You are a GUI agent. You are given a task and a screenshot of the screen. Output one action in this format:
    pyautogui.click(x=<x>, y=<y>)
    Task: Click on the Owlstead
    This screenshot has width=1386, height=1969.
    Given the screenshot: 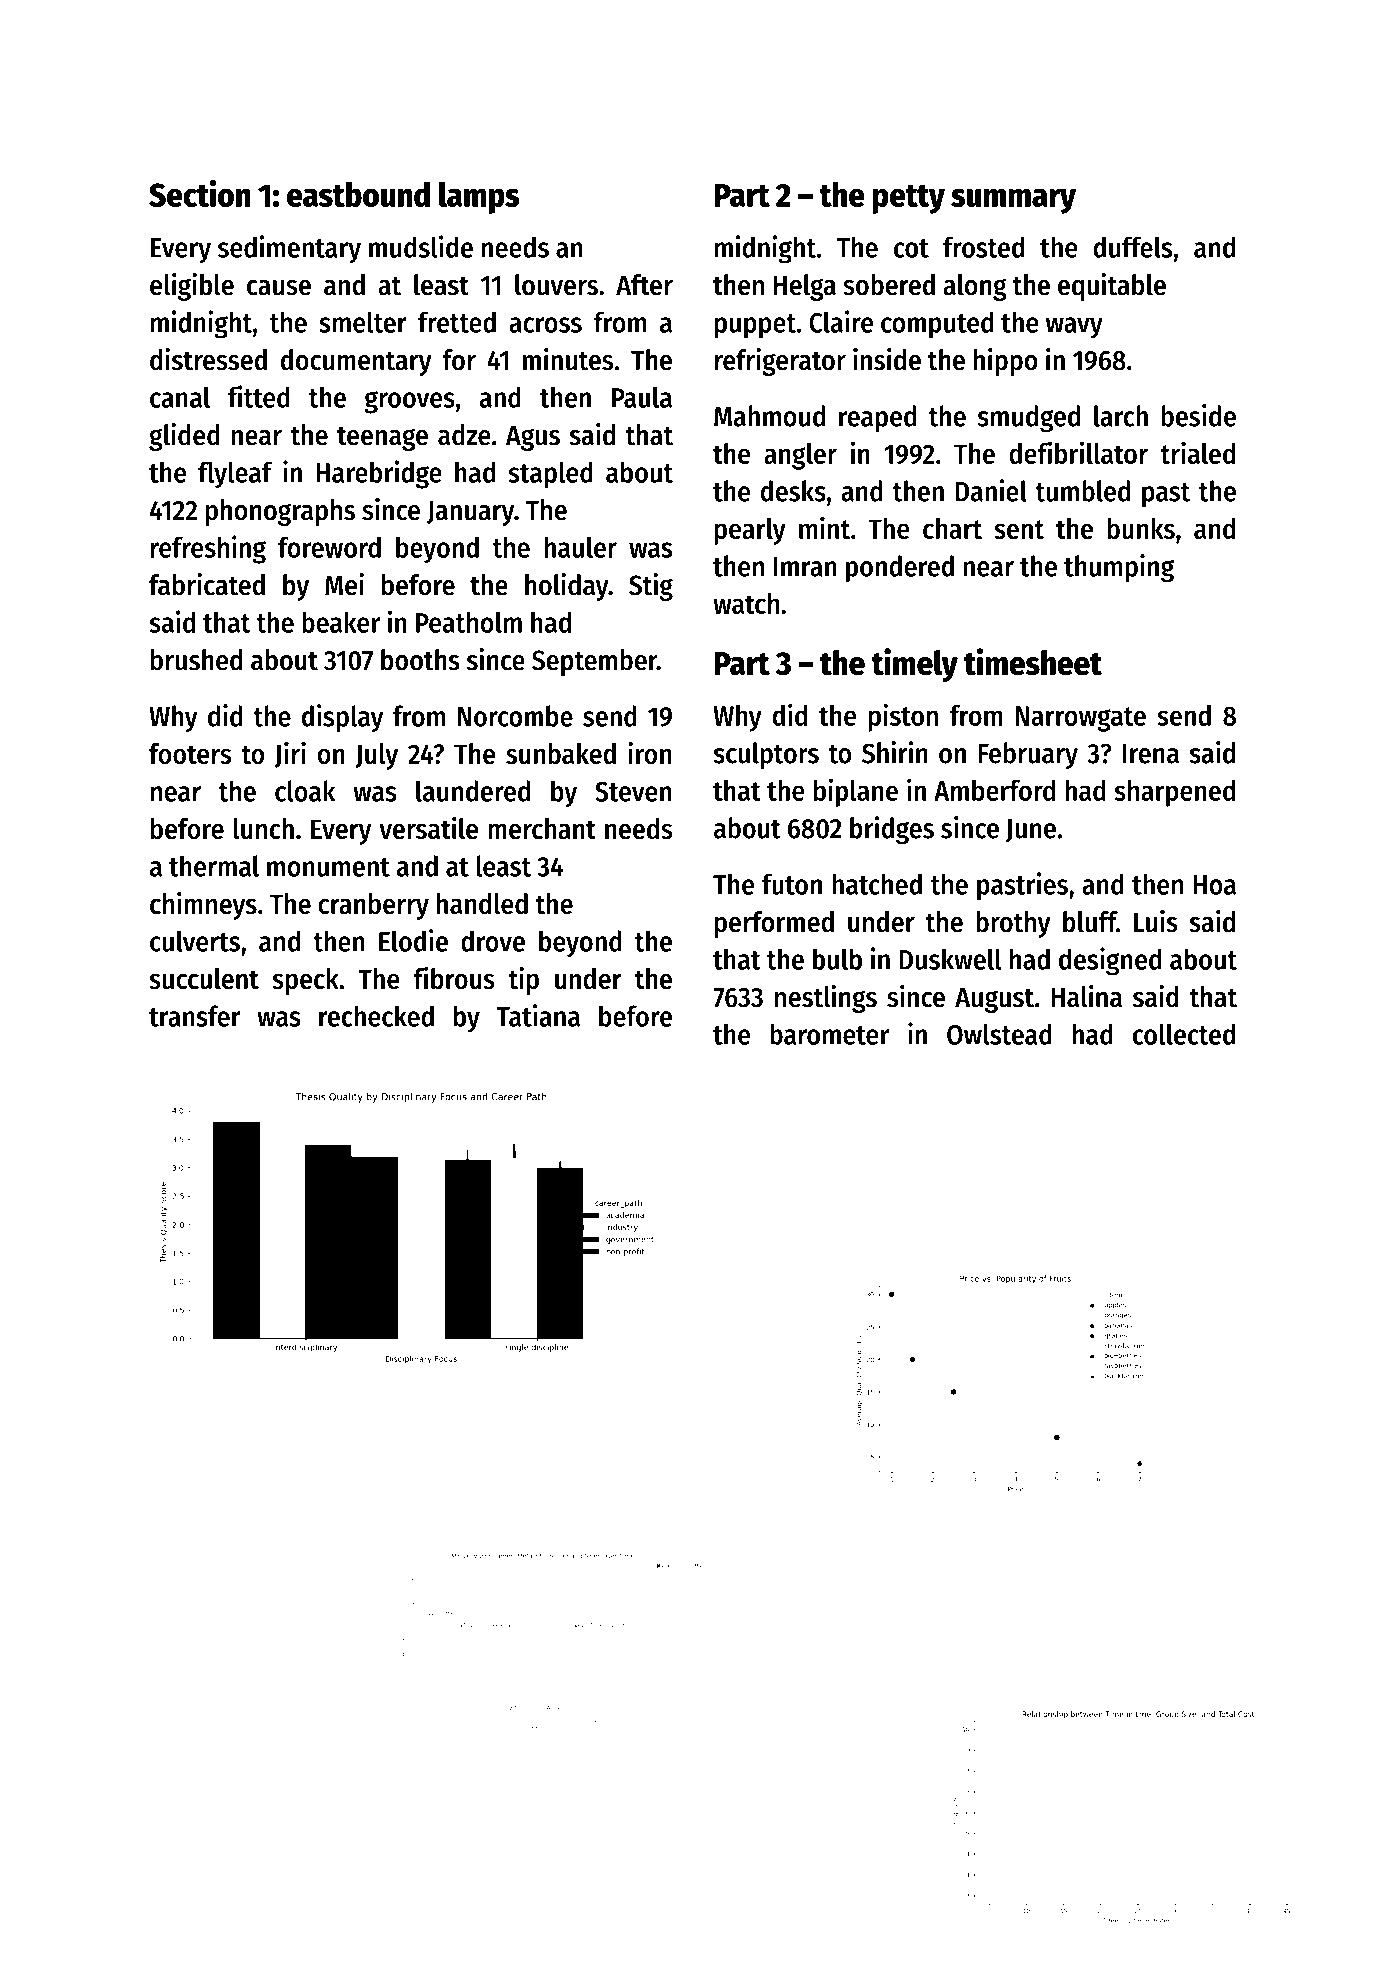 What is the action you would take?
    pyautogui.click(x=999, y=1034)
